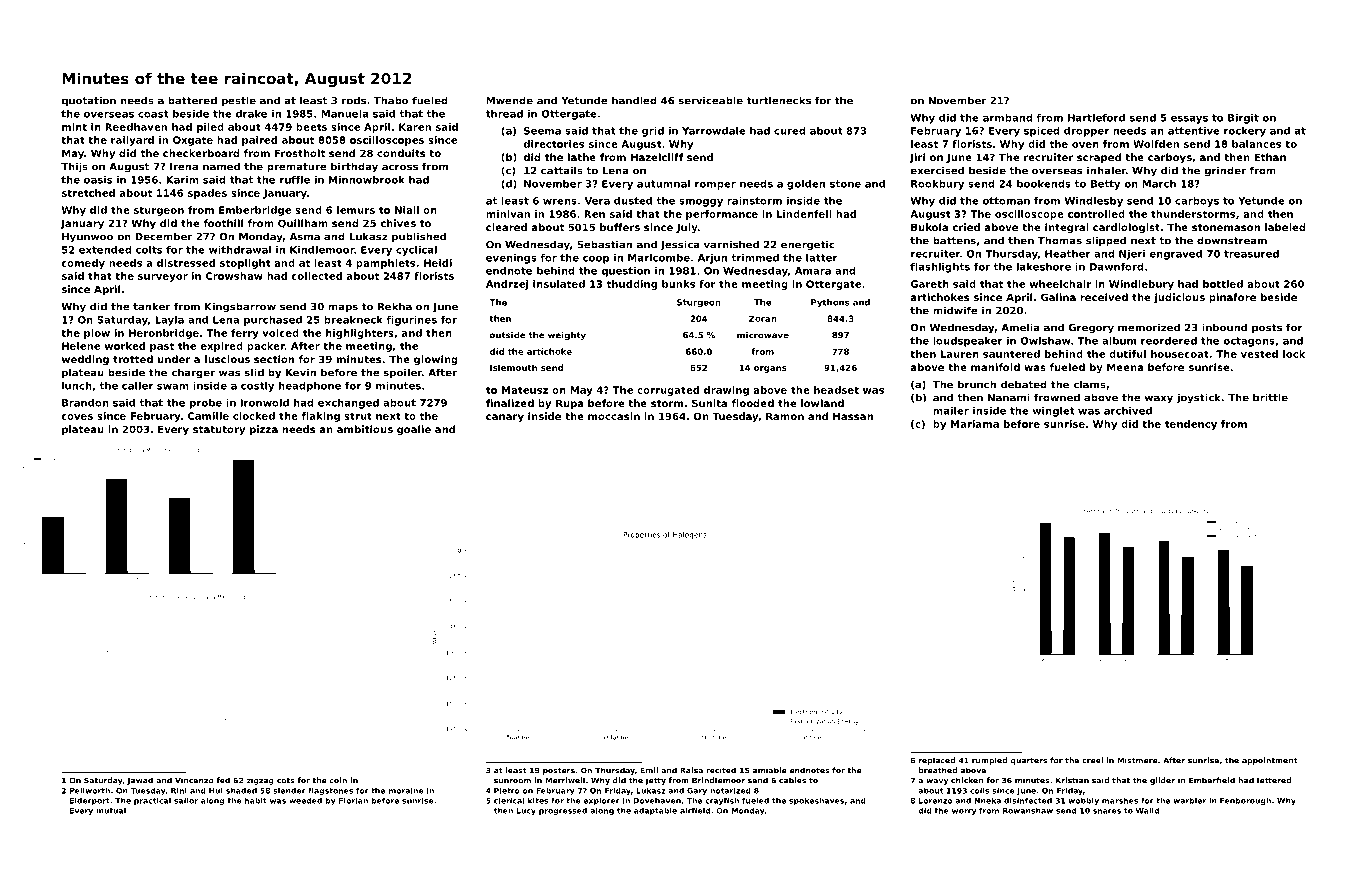  Describe the element at coordinates (731, 244) in the screenshot. I see `varnished` at that location.
